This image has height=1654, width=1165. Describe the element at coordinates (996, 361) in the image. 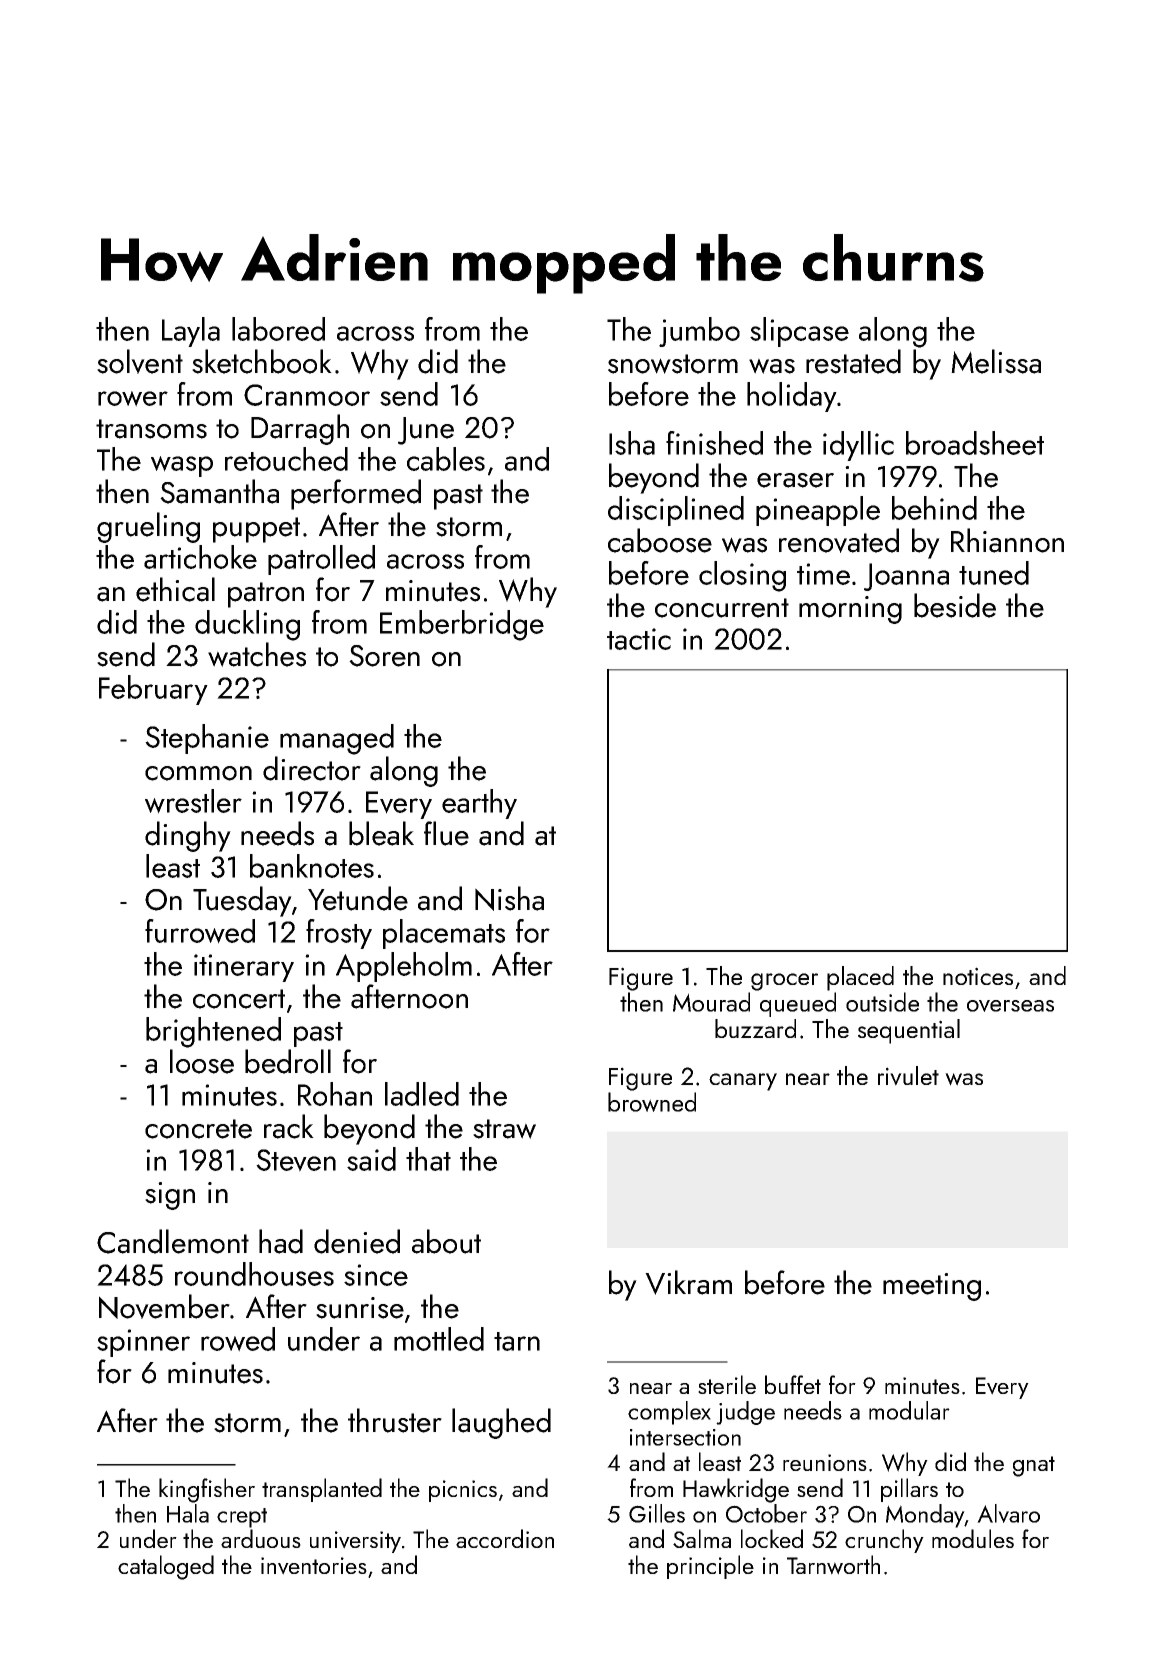

I see `Melissa` at that location.
